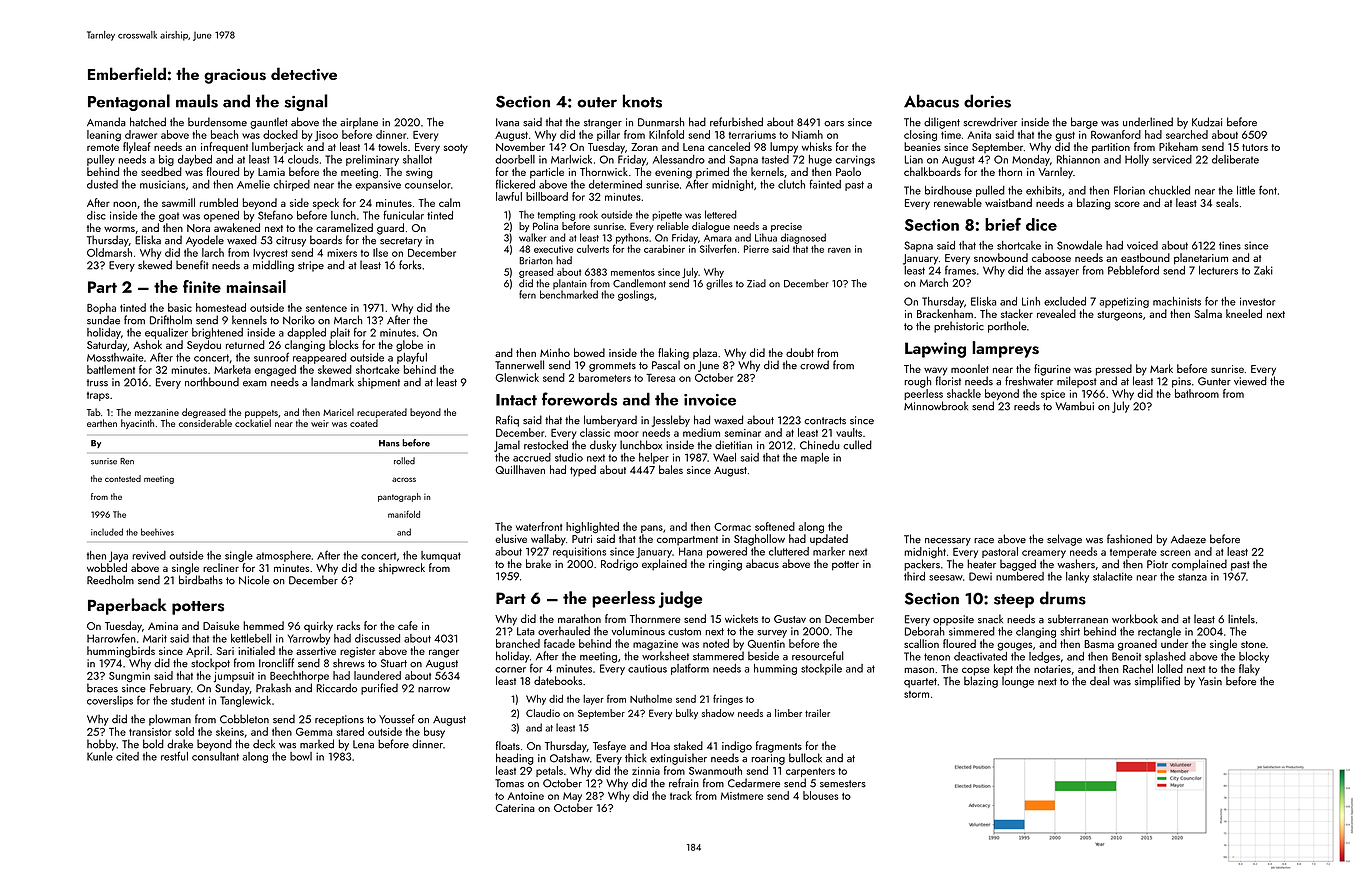 This screenshot has height=887, width=1372. I want to click on ringing, so click(725, 565).
